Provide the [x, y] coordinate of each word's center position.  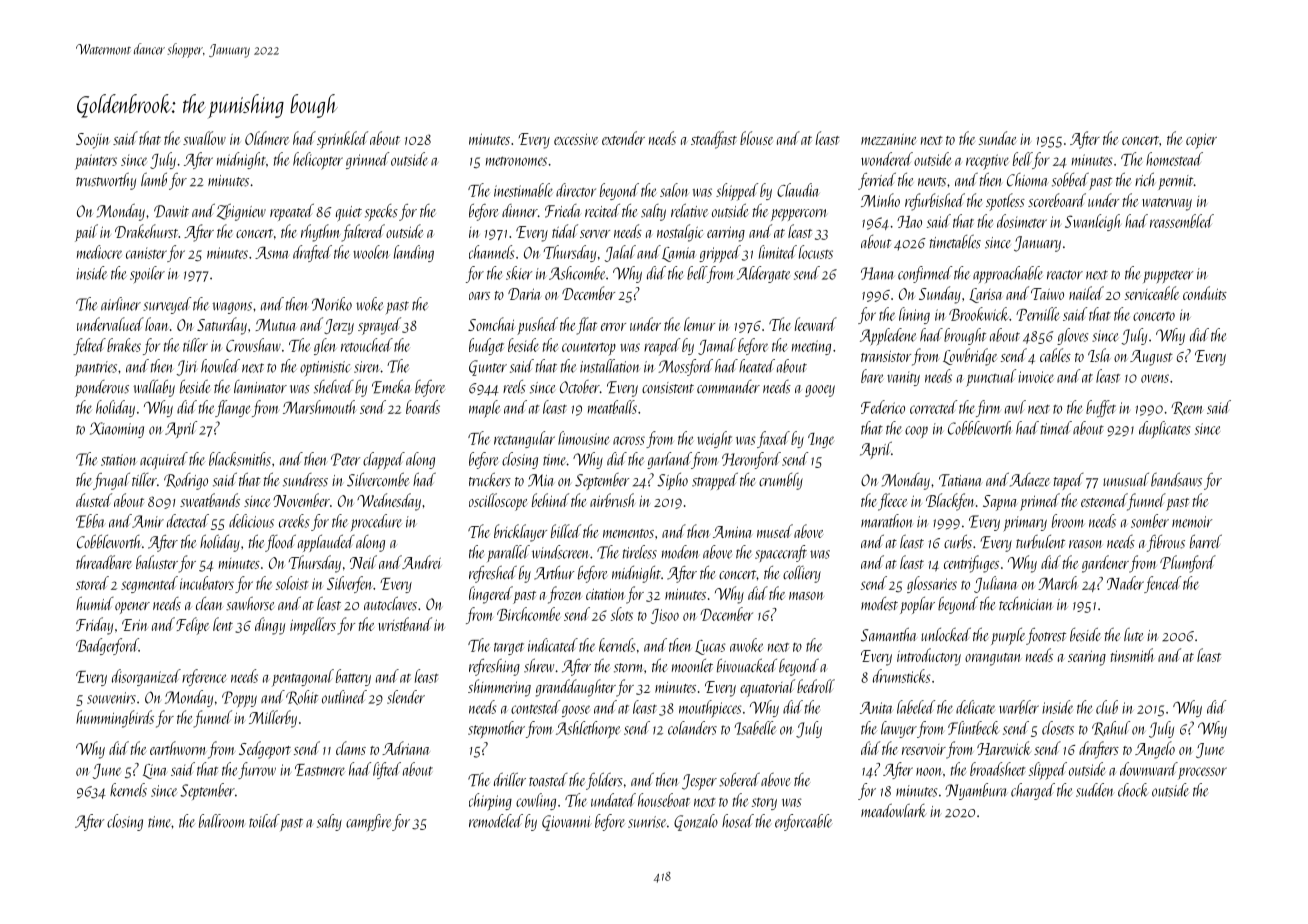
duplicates [1164, 429]
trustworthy [106, 181]
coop [916, 432]
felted [89, 346]
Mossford [685, 367]
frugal [111, 481]
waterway [1167, 204]
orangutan [993, 659]
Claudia [798, 190]
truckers [490, 479]
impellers [313, 626]
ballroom [222, 821]
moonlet [692, 666]
